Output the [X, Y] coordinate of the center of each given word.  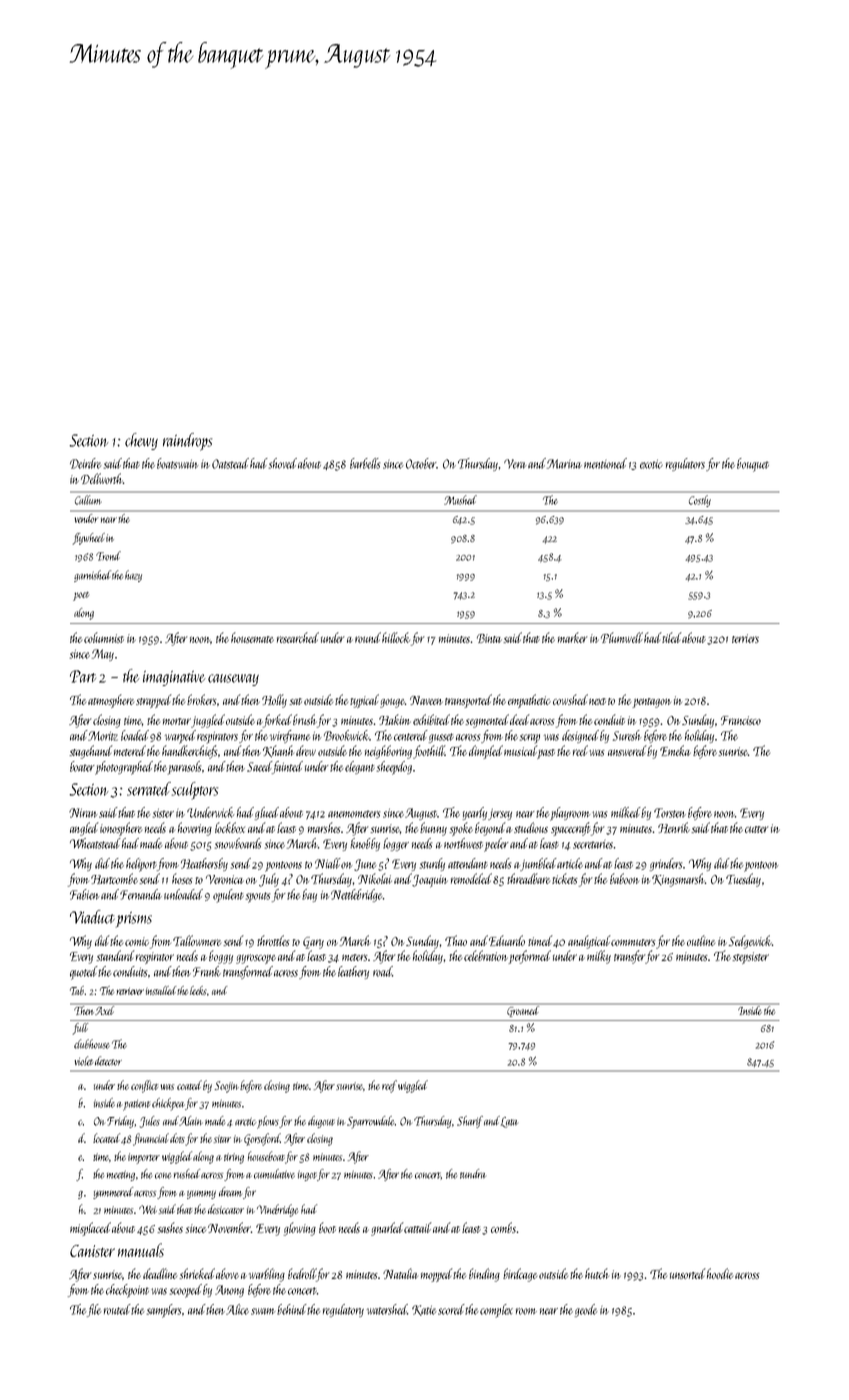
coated [189, 1085]
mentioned [605, 463]
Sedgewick [750, 942]
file [94, 1310]
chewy [141, 441]
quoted [84, 973]
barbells [365, 463]
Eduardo [507, 940]
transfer [629, 957]
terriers [745, 638]
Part [83, 676]
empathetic [529, 701]
